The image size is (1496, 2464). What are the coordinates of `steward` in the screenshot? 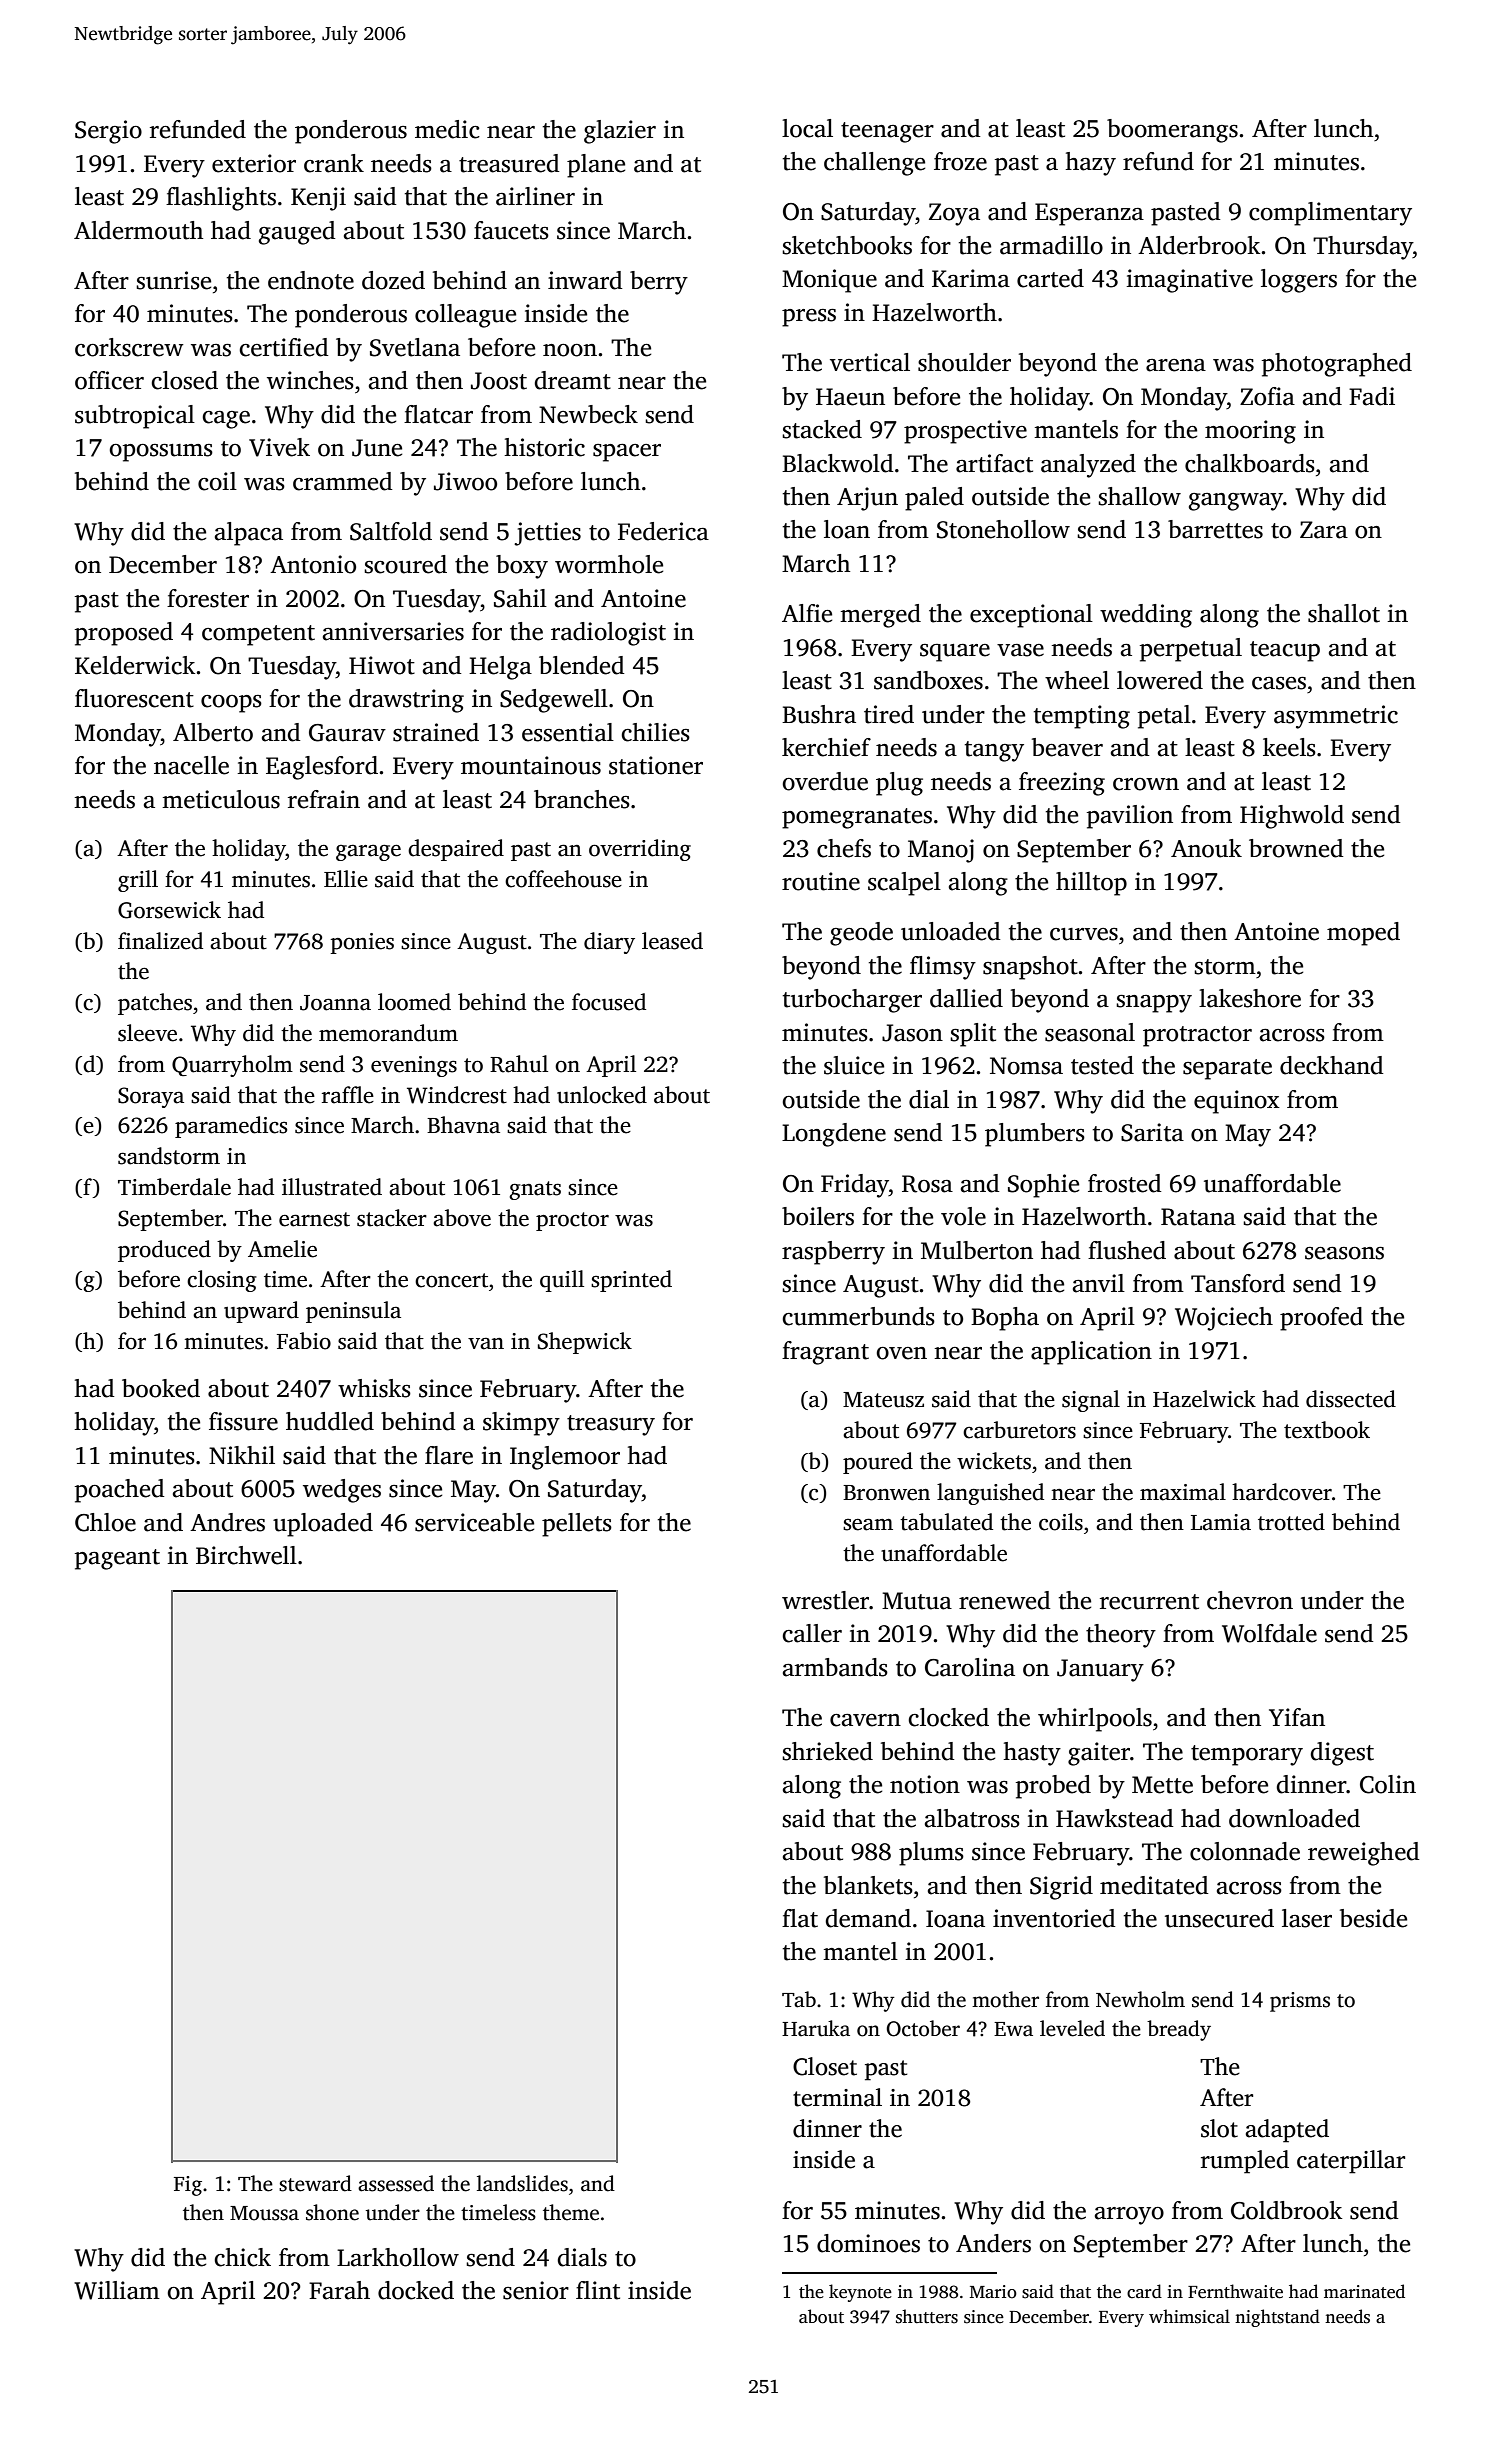 It's located at (315, 2183).
